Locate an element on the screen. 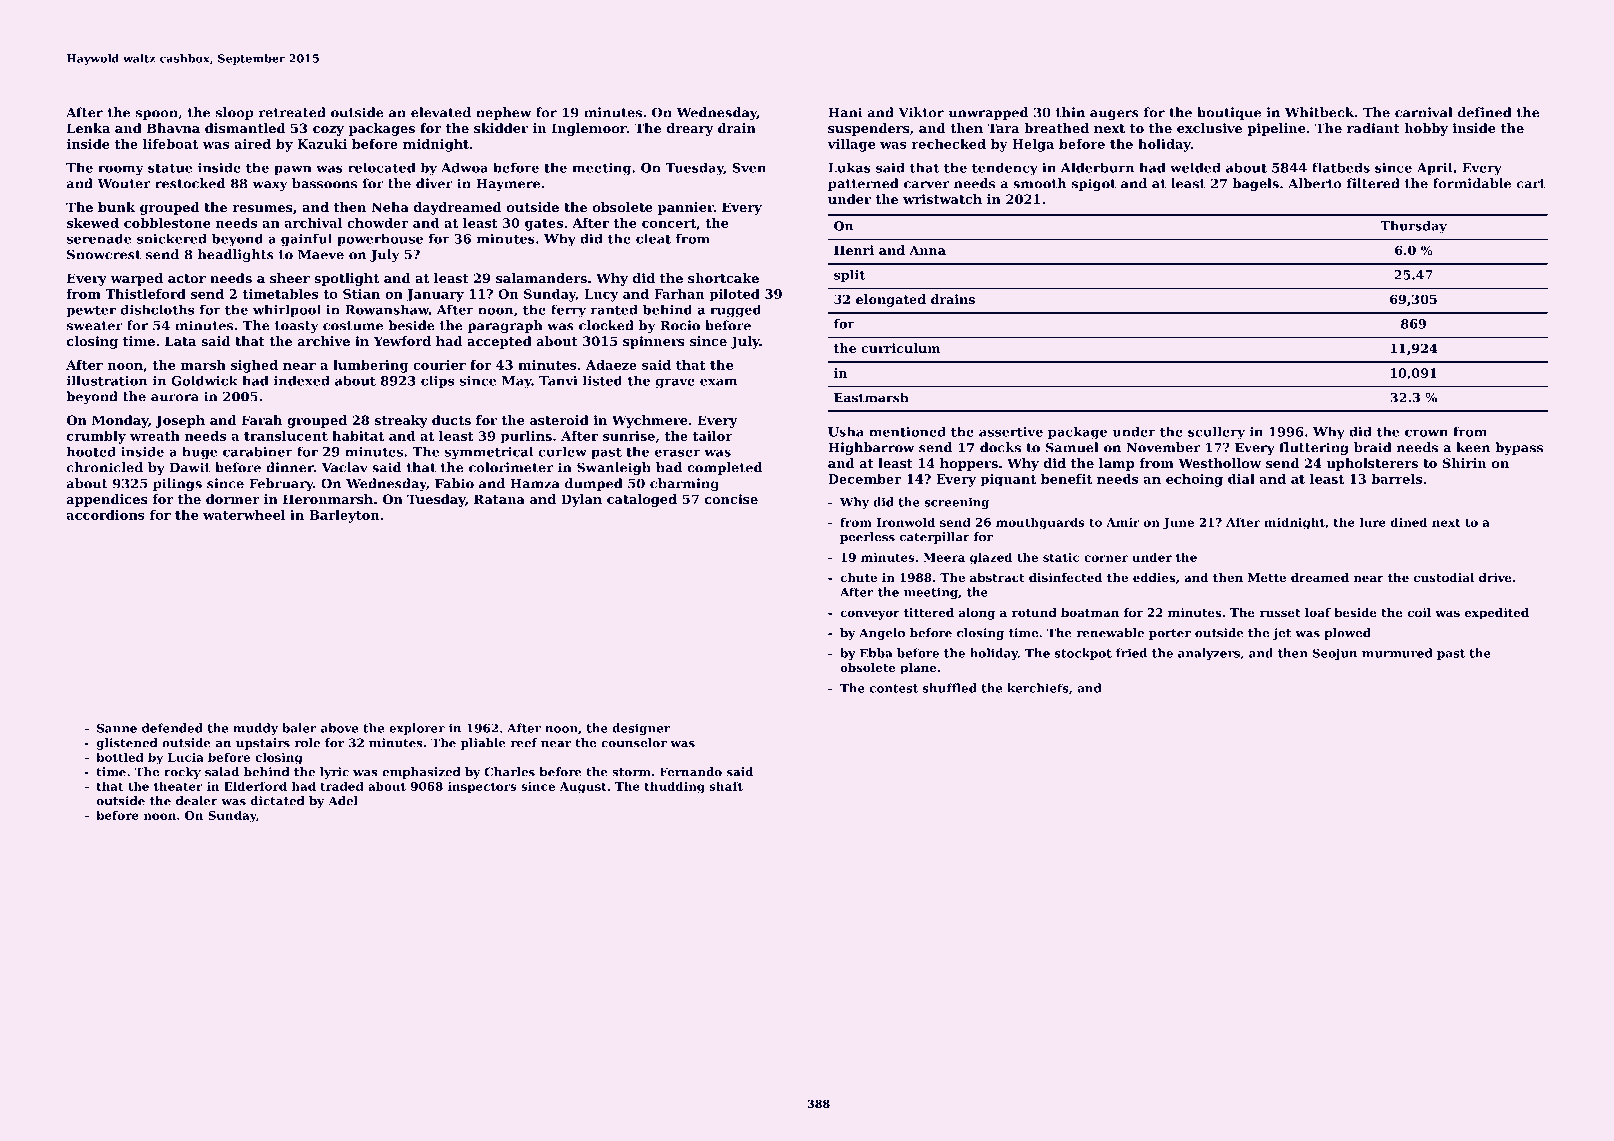  above is located at coordinates (339, 728).
